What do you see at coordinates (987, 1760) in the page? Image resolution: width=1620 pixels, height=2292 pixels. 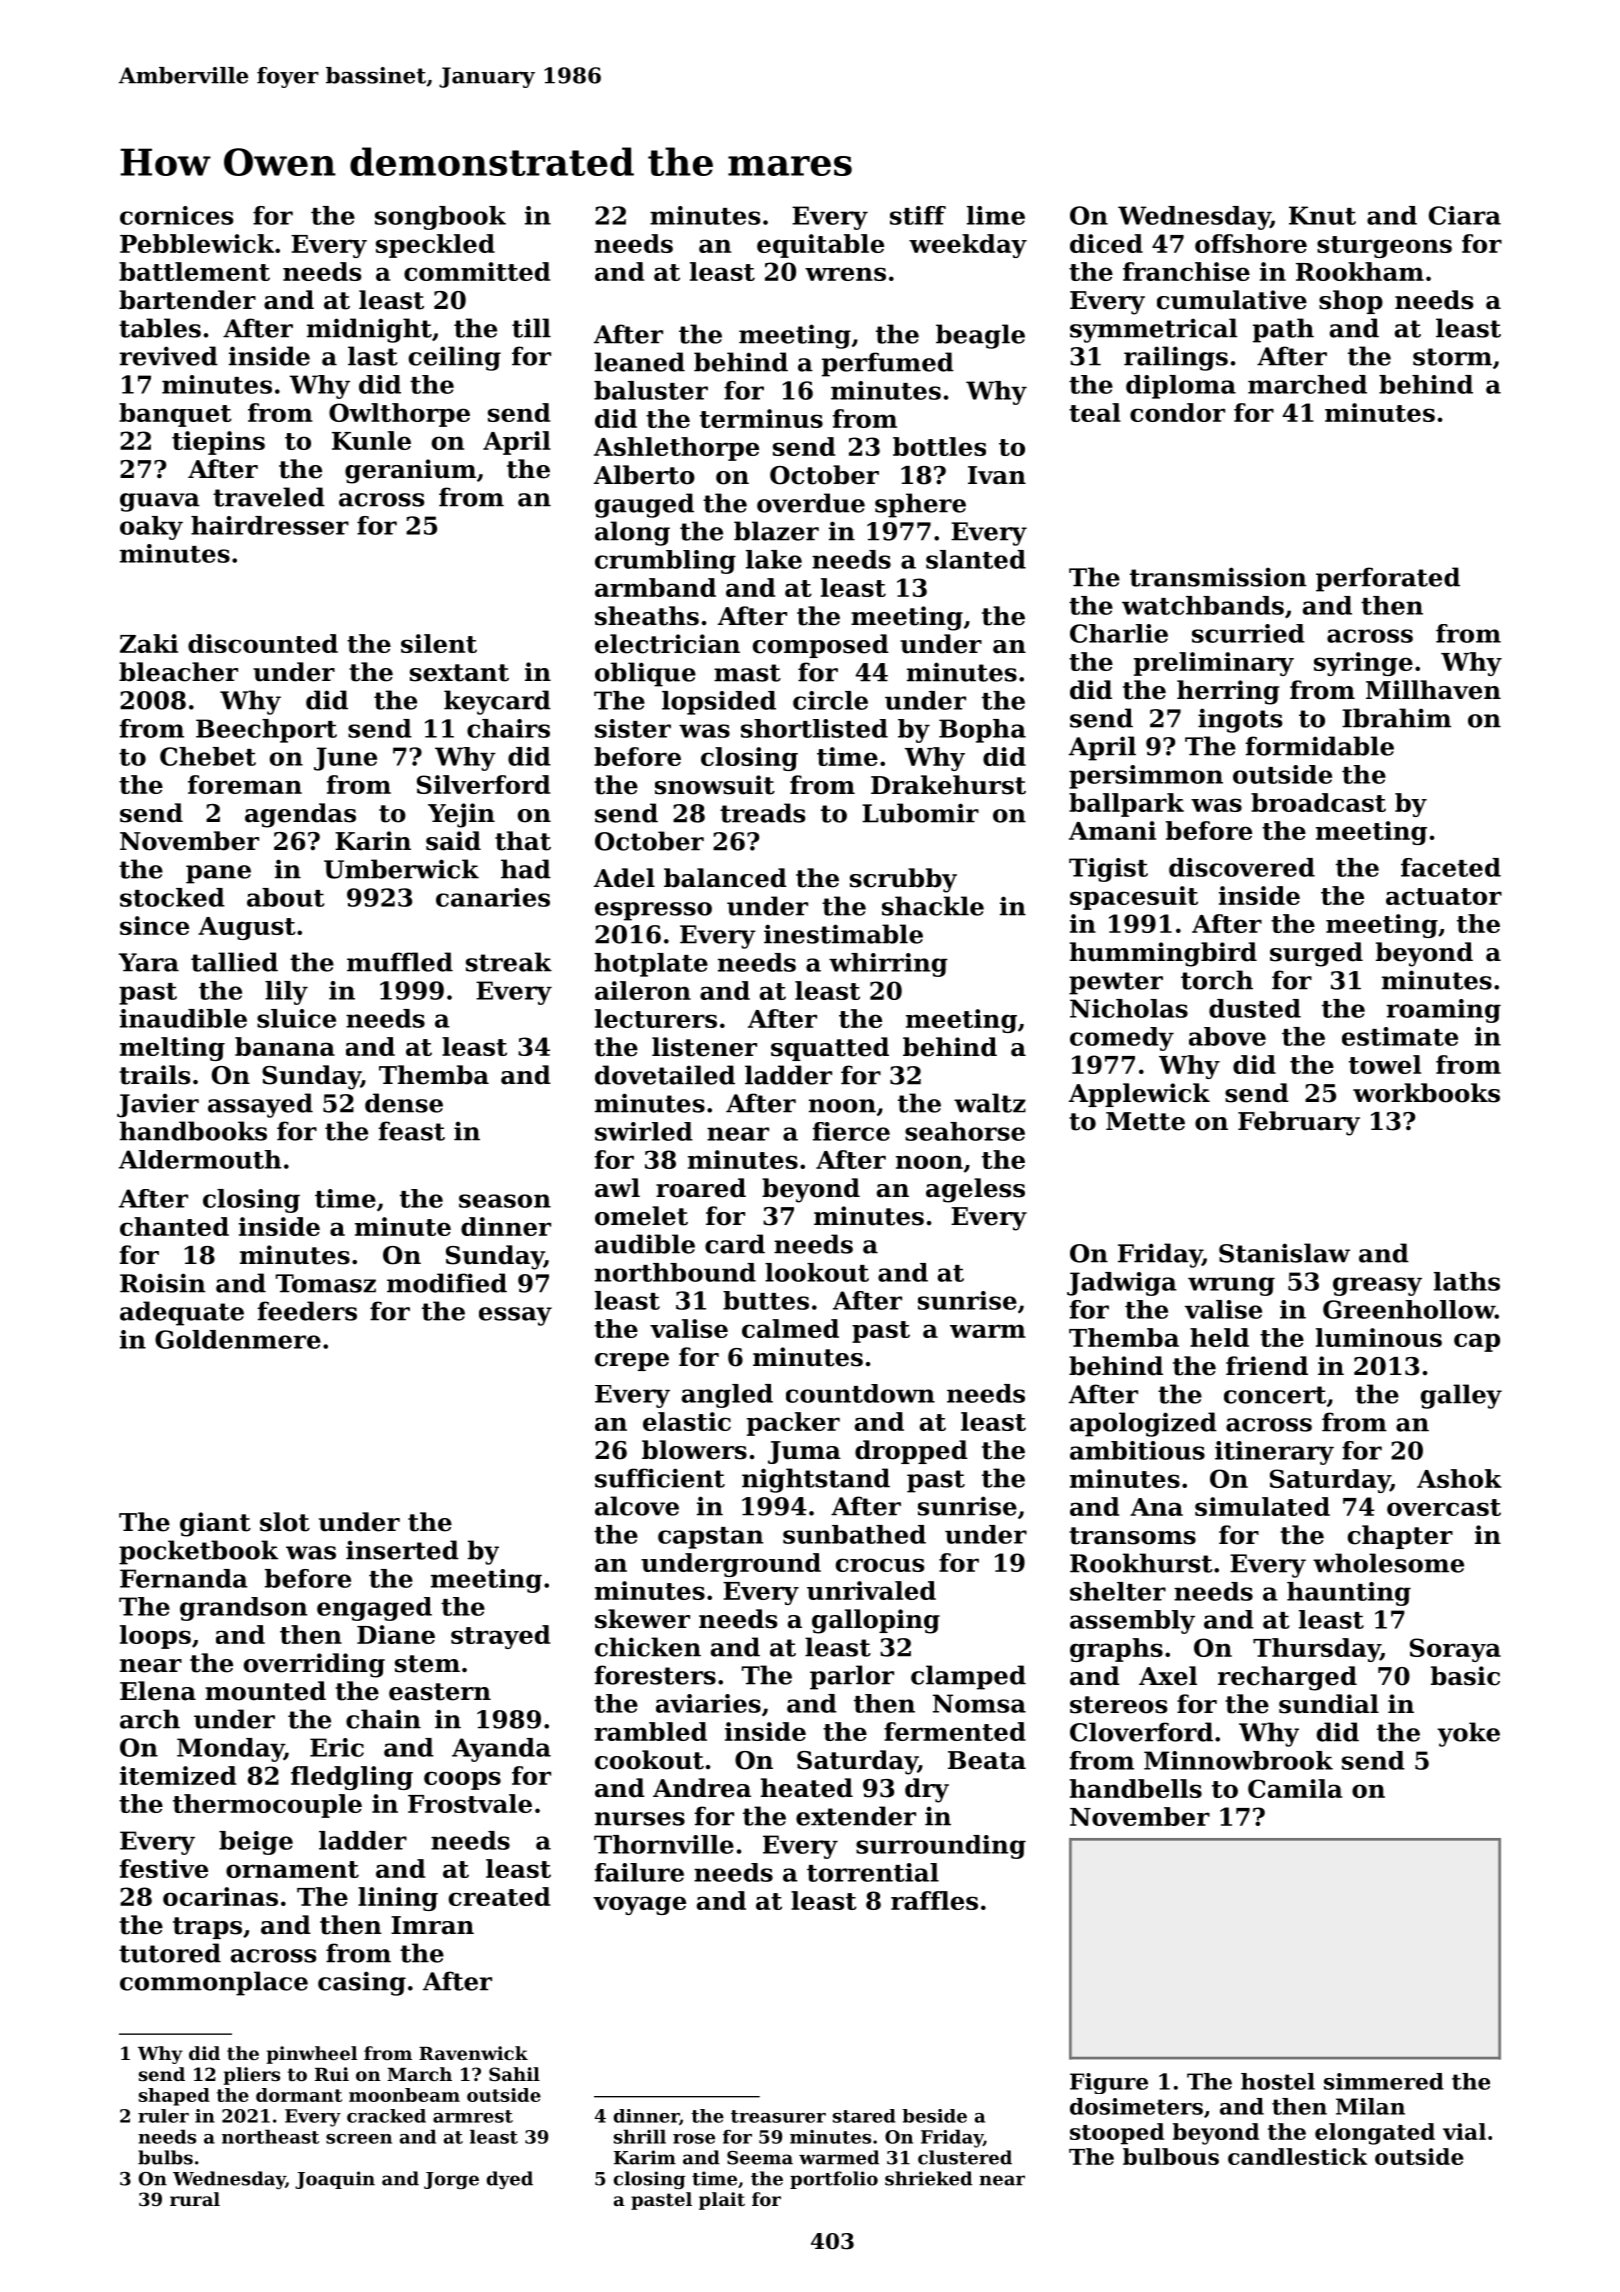 I see `Beata` at bounding box center [987, 1760].
